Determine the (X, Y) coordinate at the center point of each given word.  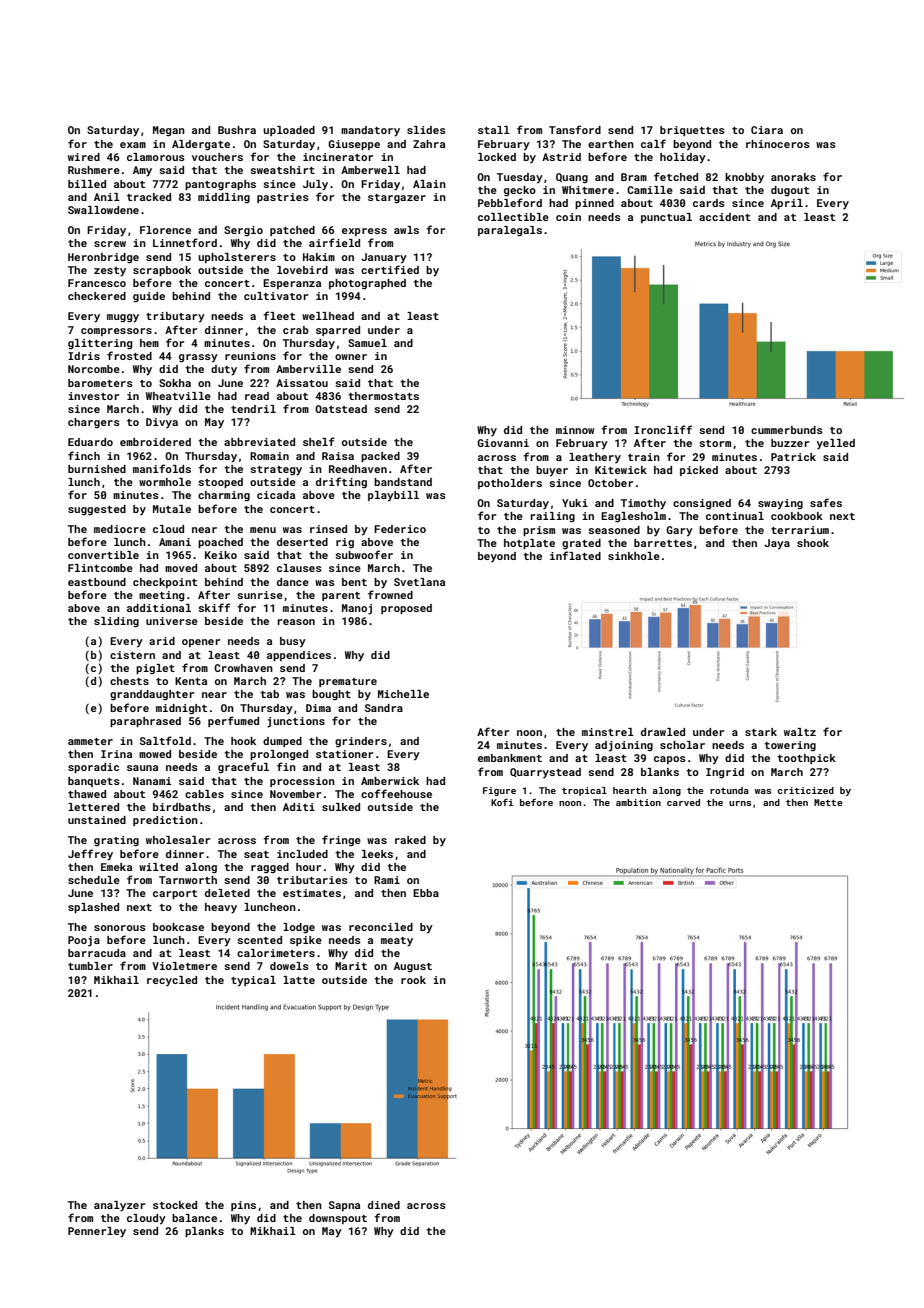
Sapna (344, 1206)
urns (740, 803)
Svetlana (419, 582)
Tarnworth (188, 880)
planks (204, 1232)
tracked (149, 197)
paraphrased (145, 722)
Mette (828, 802)
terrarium (800, 530)
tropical (584, 791)
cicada (276, 495)
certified (390, 269)
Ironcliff (663, 429)
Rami (387, 880)
